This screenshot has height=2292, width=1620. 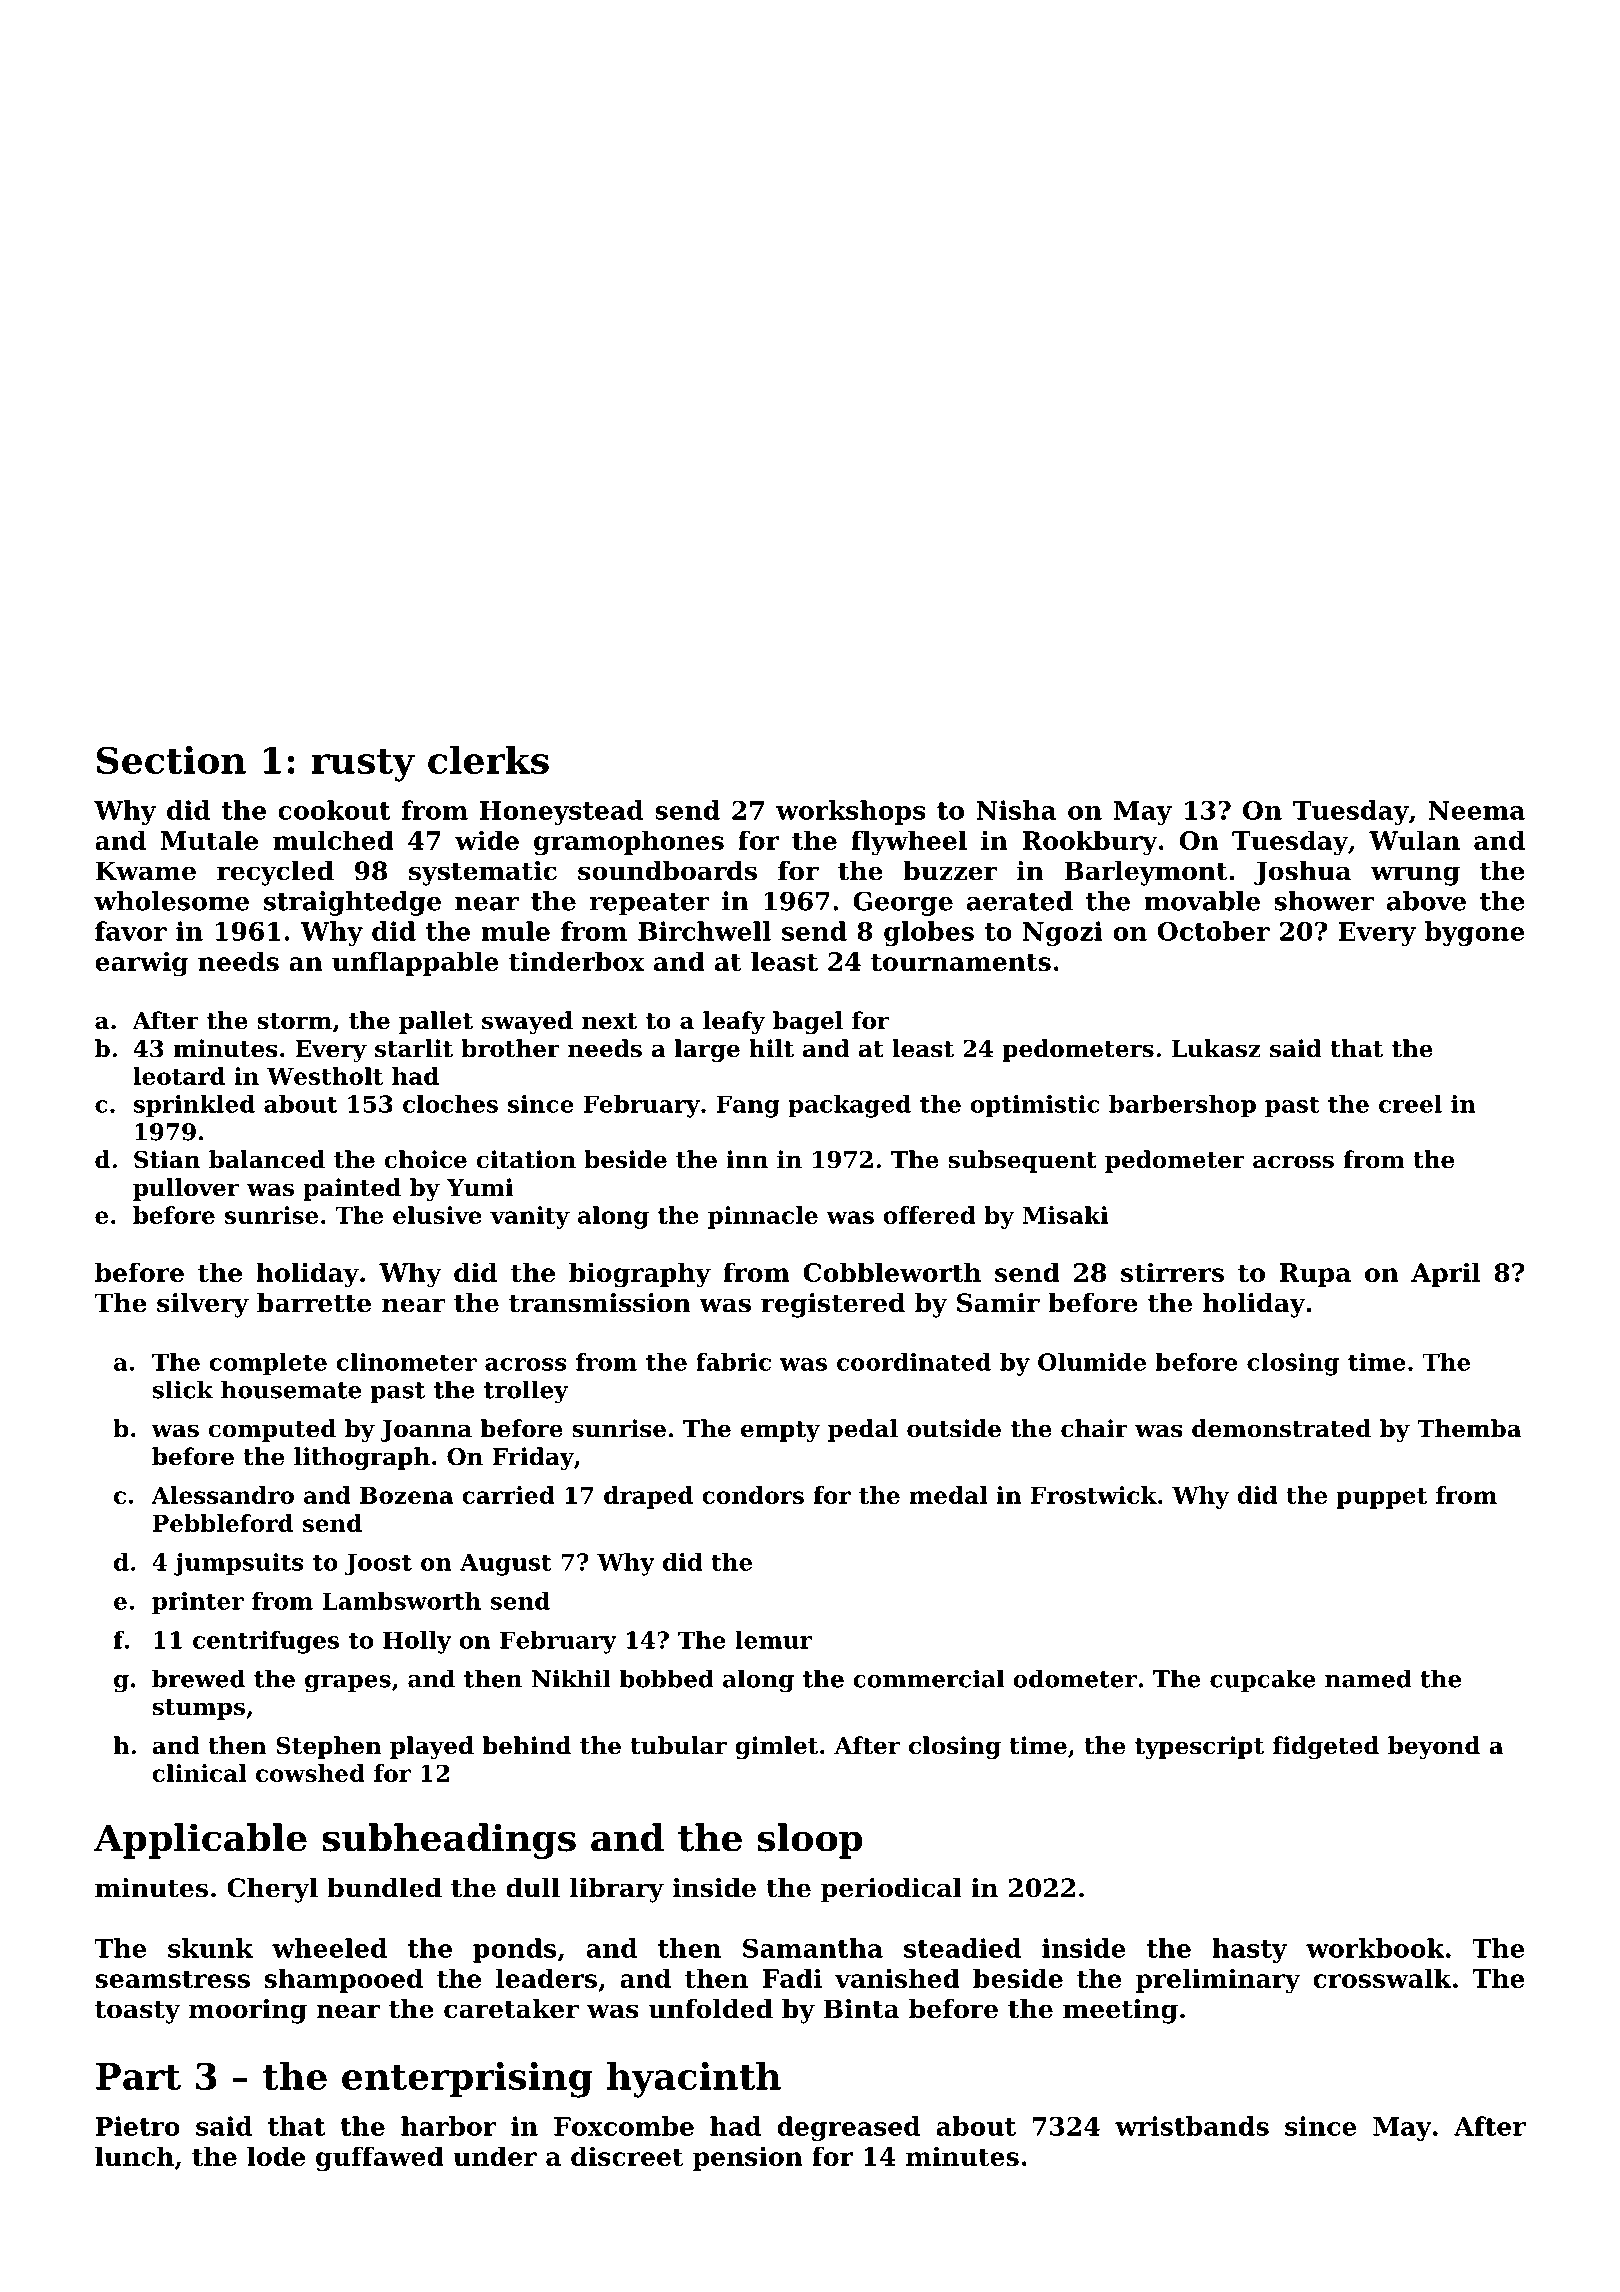 What do you see at coordinates (808, 1022) in the screenshot?
I see `bagel` at bounding box center [808, 1022].
